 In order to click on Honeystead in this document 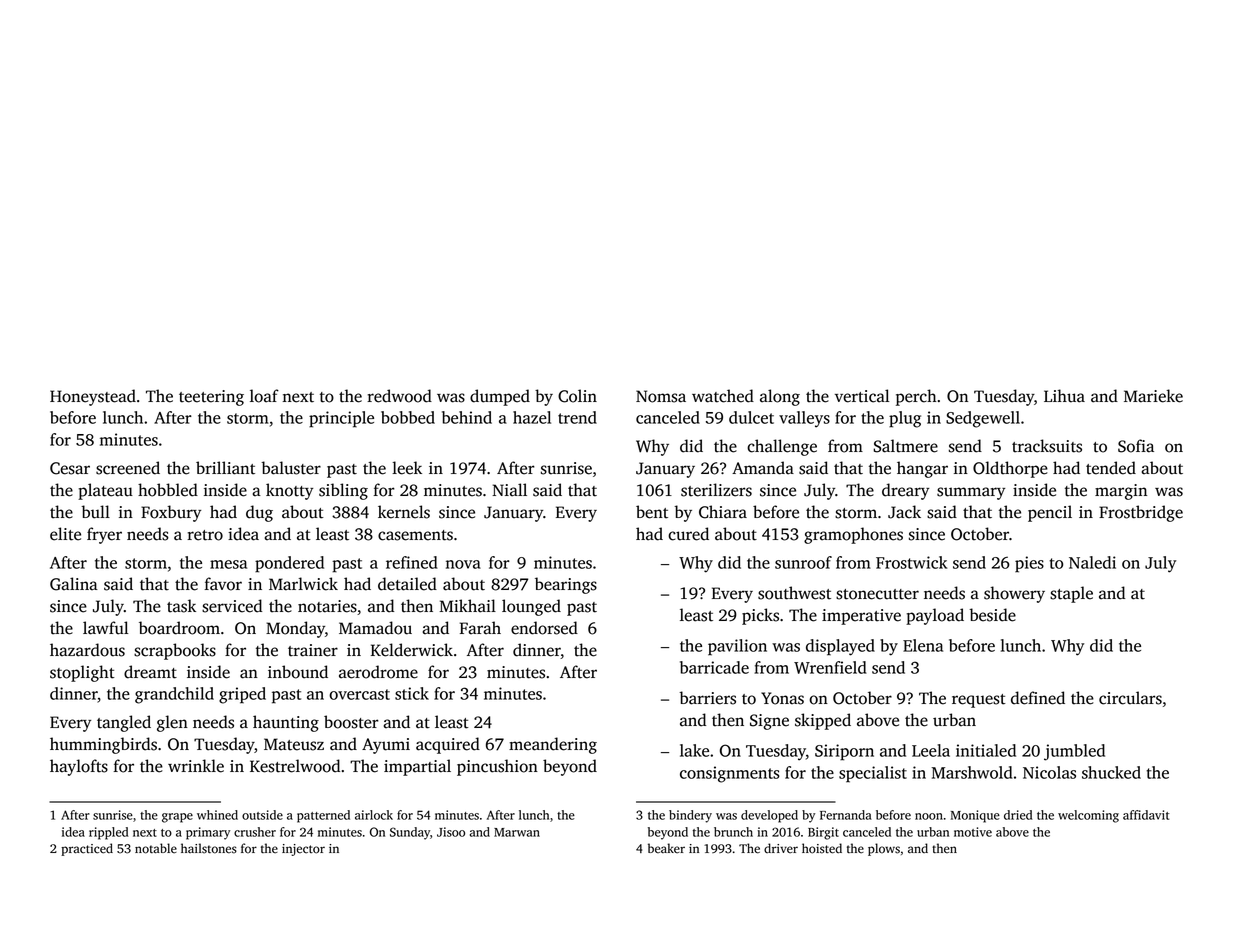, I will do `click(93, 397)`.
